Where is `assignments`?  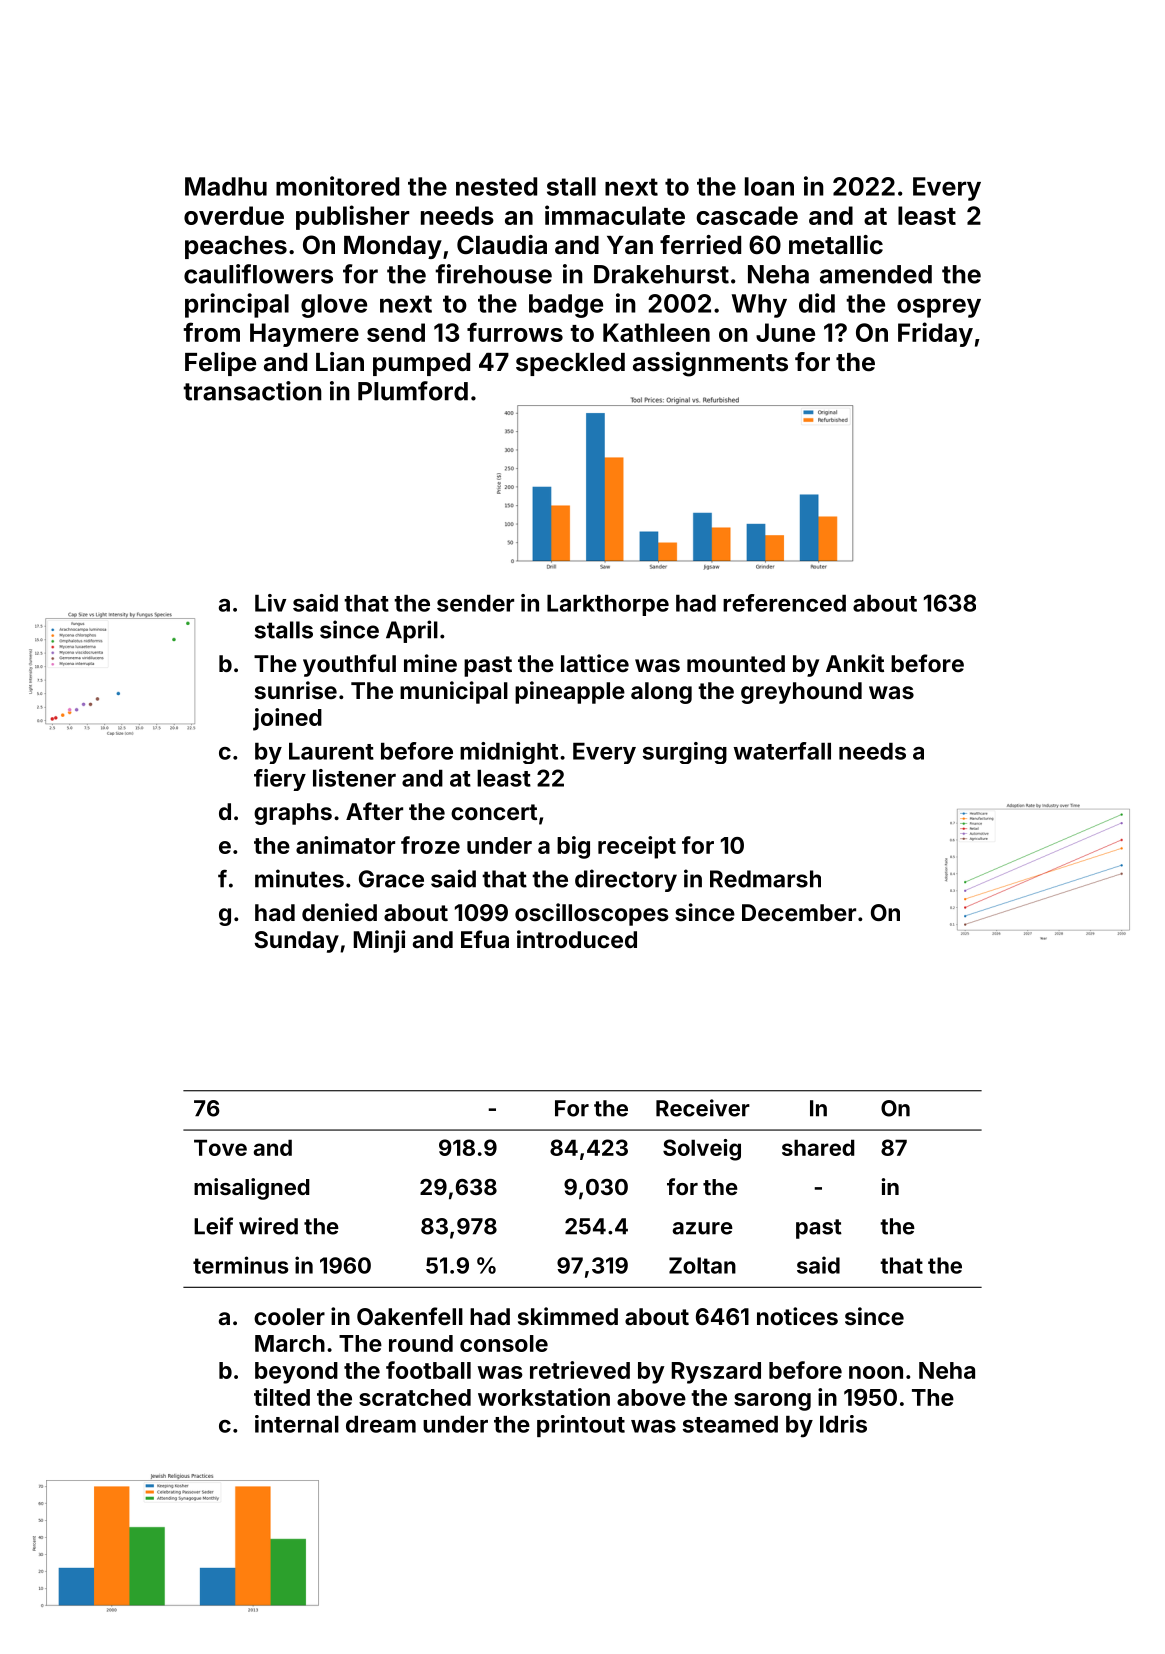 assignments is located at coordinates (710, 364).
